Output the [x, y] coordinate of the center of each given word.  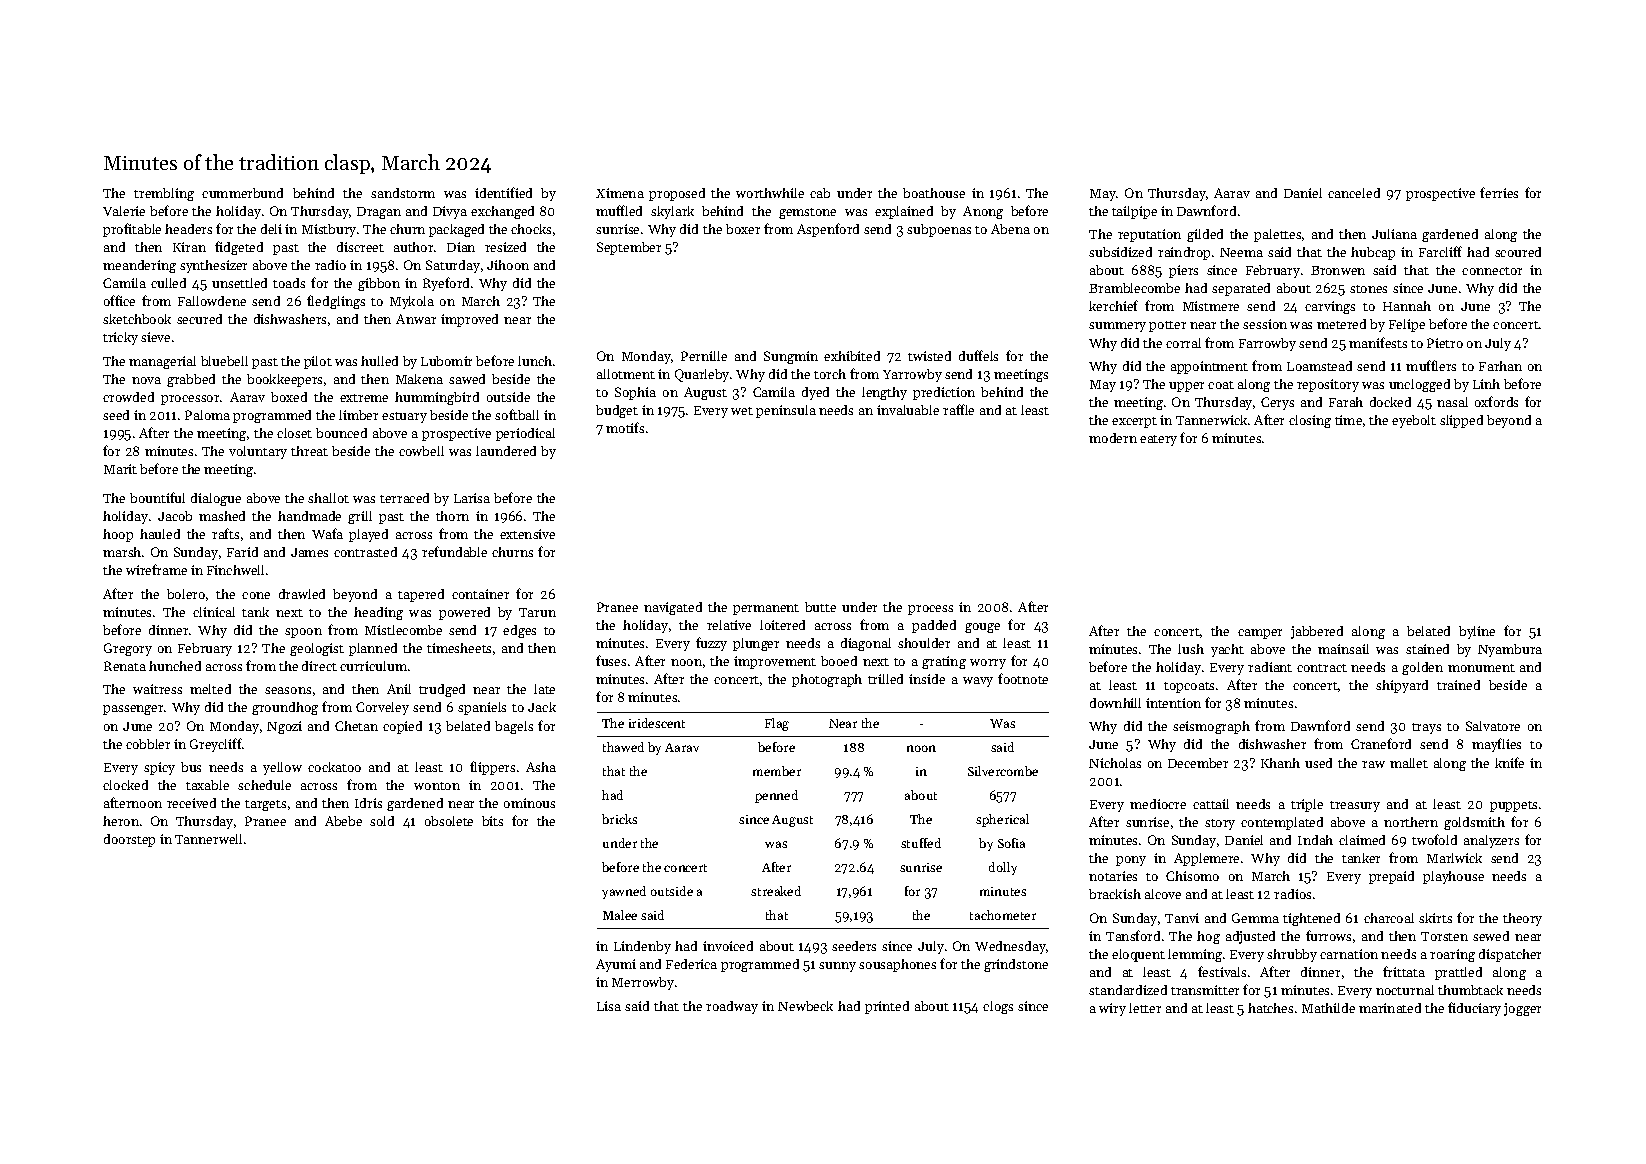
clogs [998, 1007]
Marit [120, 469]
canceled [1354, 193]
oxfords [1496, 401]
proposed [677, 194]
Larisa [472, 498]
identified [503, 192]
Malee [620, 915]
